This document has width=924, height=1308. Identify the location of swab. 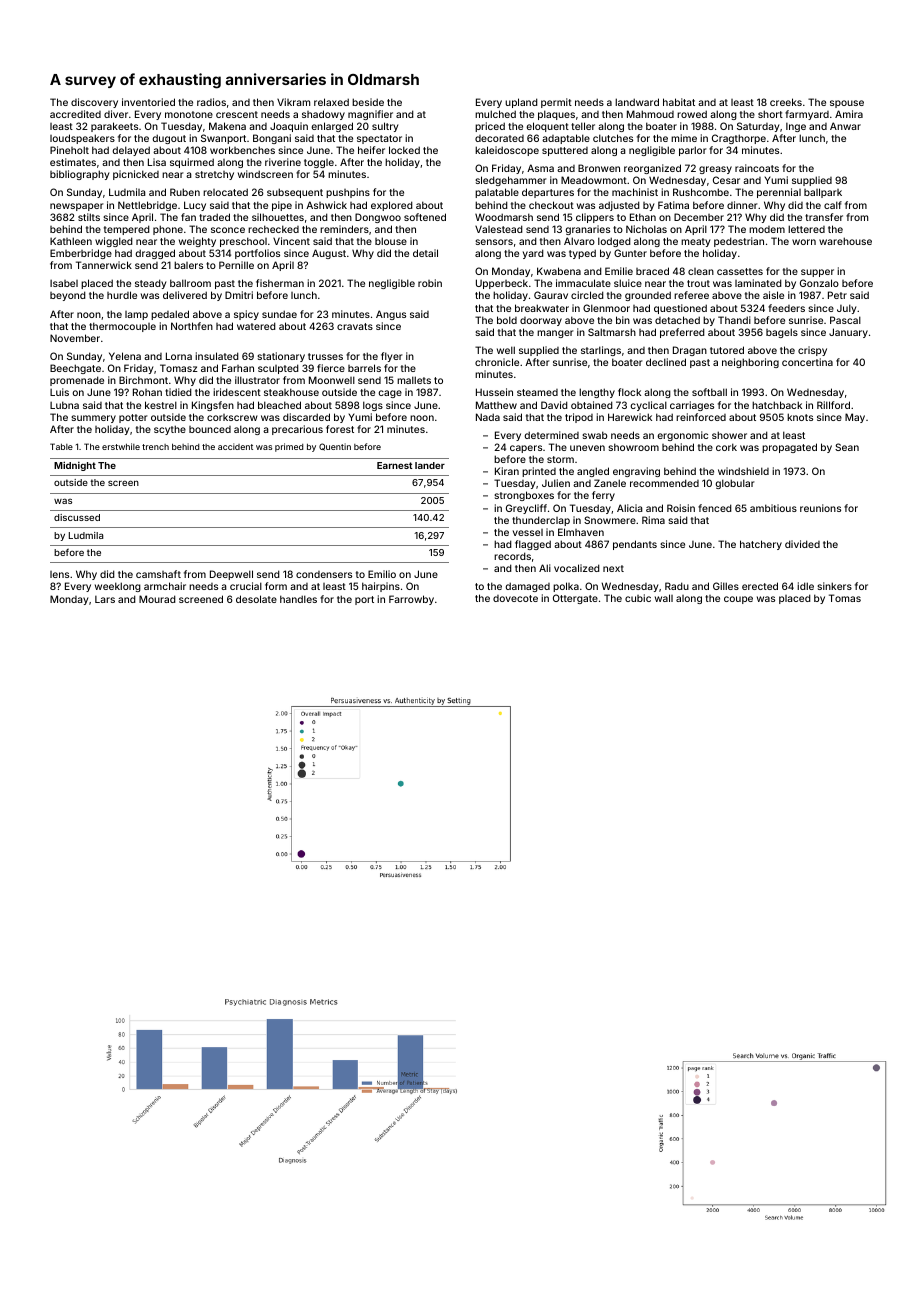
(595, 435).
